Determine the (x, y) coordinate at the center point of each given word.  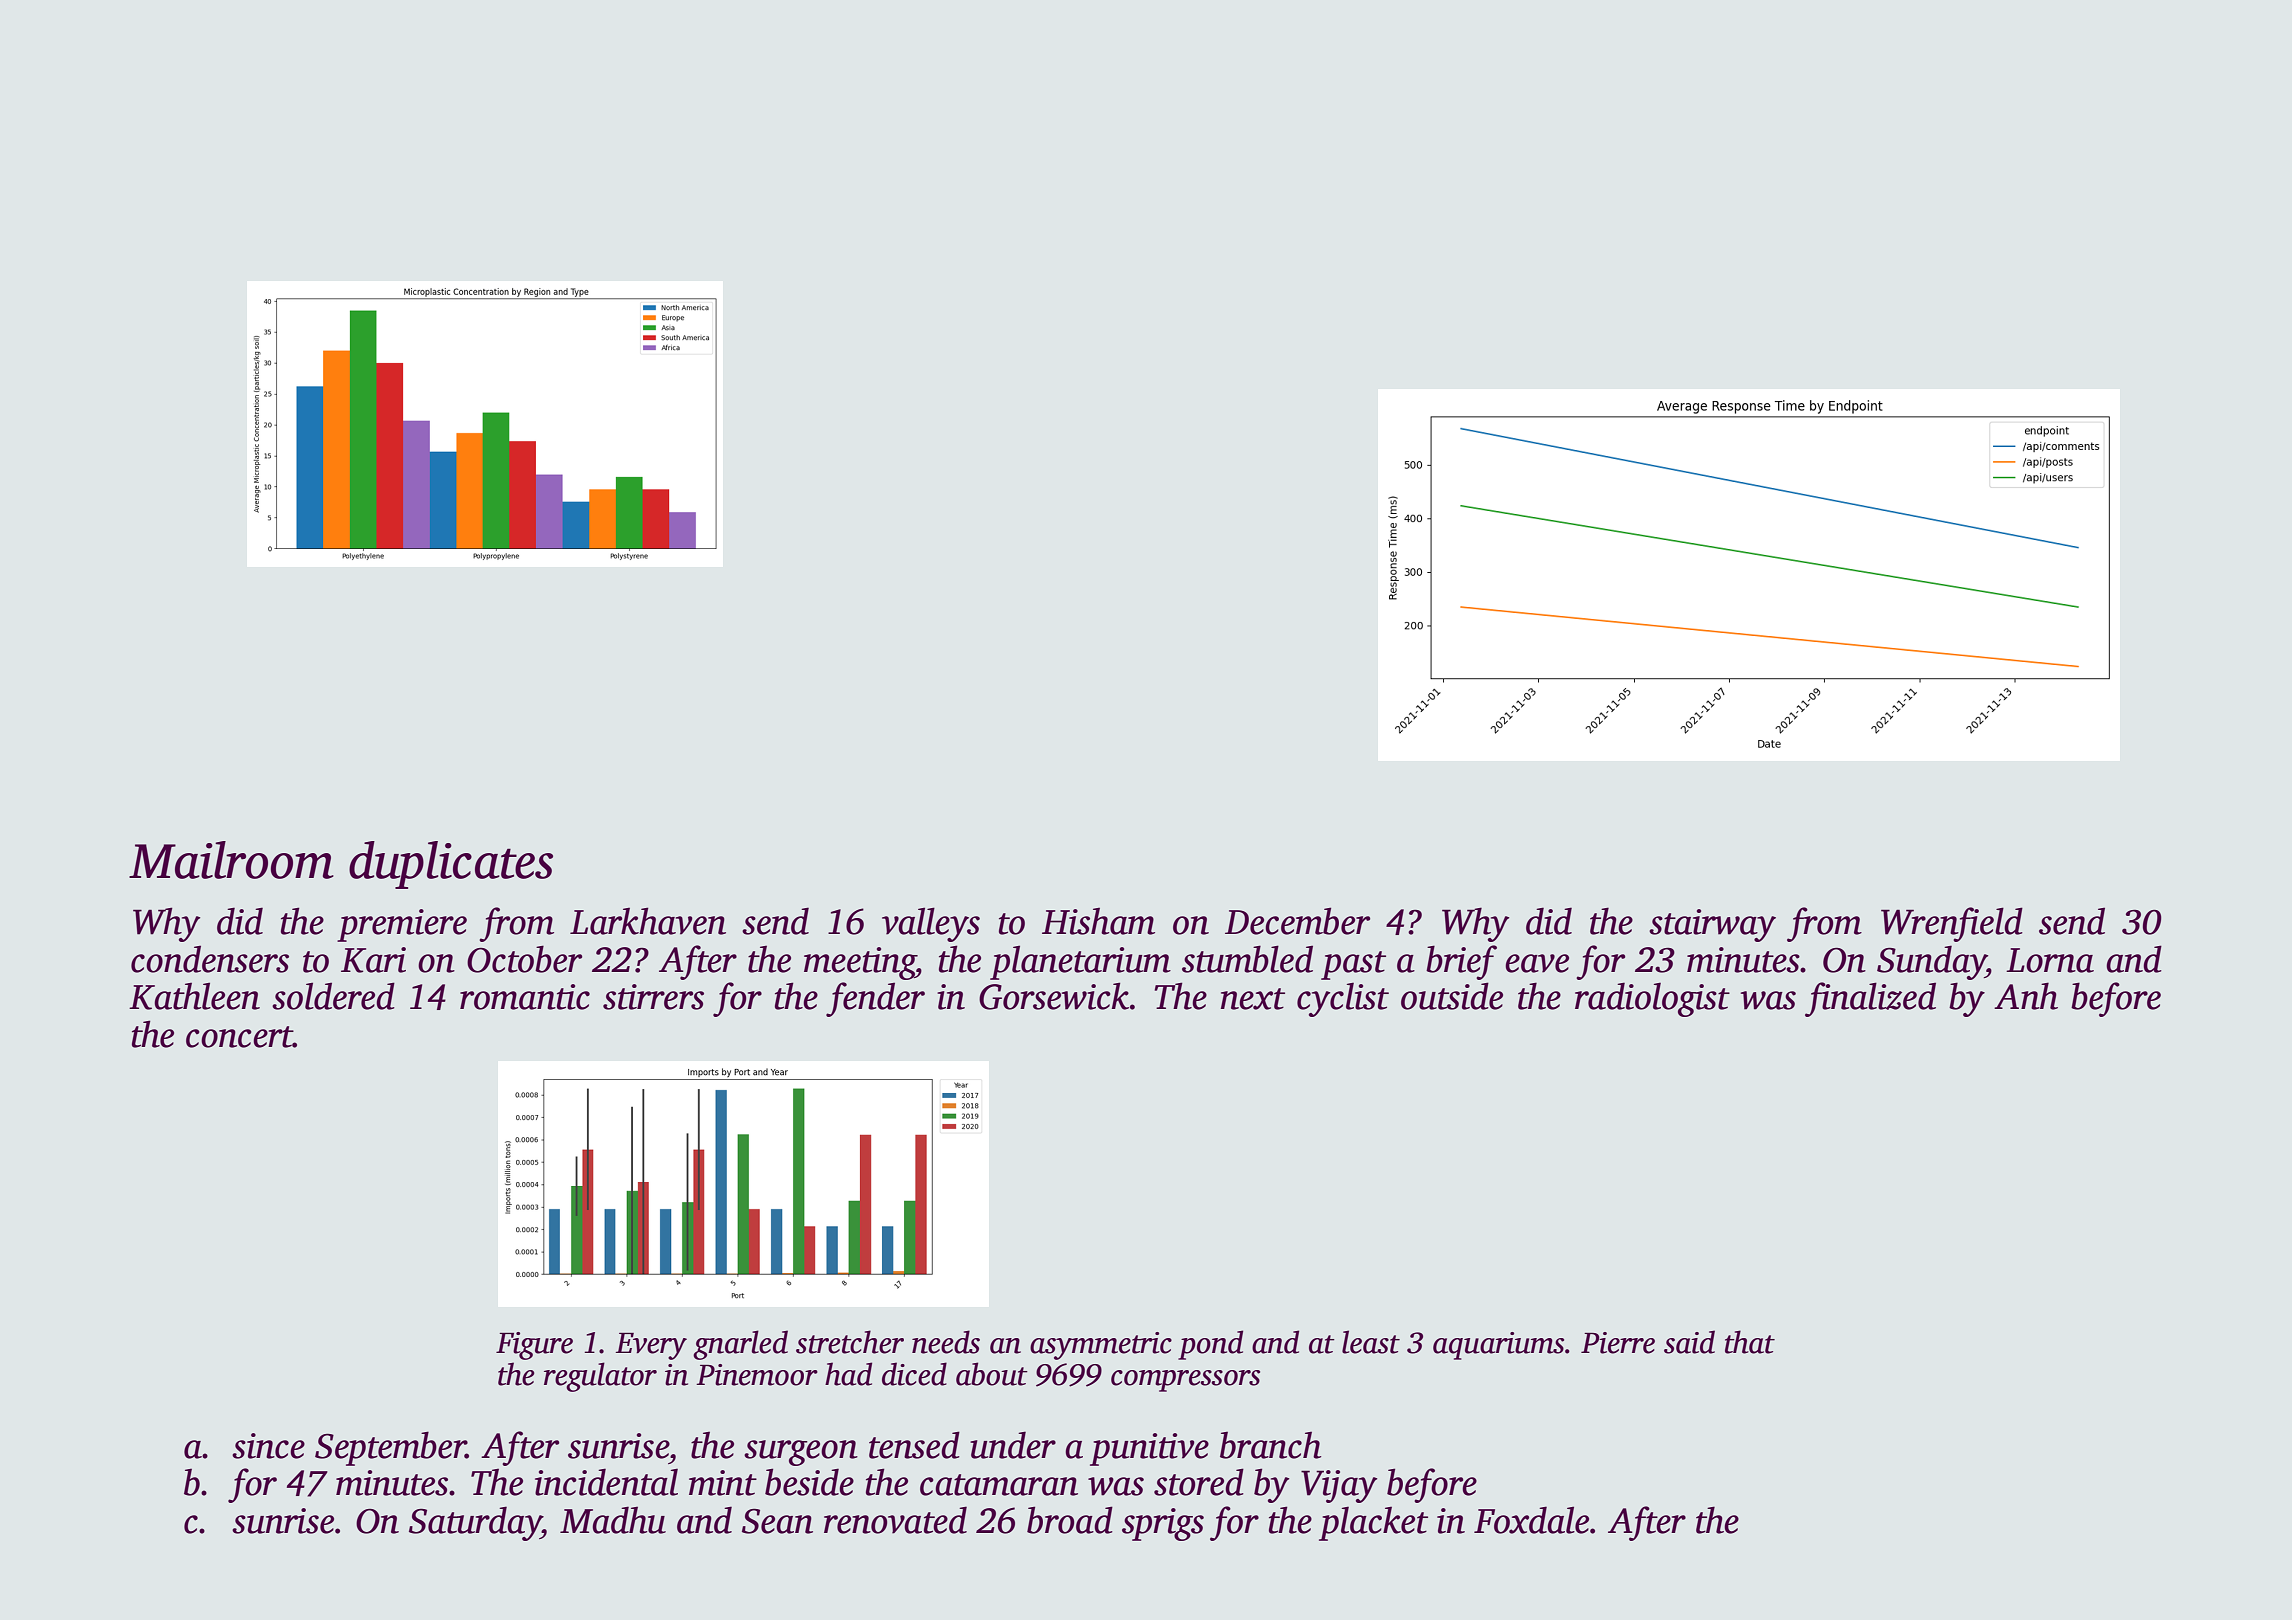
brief (1461, 962)
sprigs (1163, 1524)
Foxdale (1531, 1520)
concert (239, 1037)
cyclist (1343, 999)
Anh (2026, 996)
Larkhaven (648, 921)
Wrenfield (1952, 924)
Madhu (613, 1520)
